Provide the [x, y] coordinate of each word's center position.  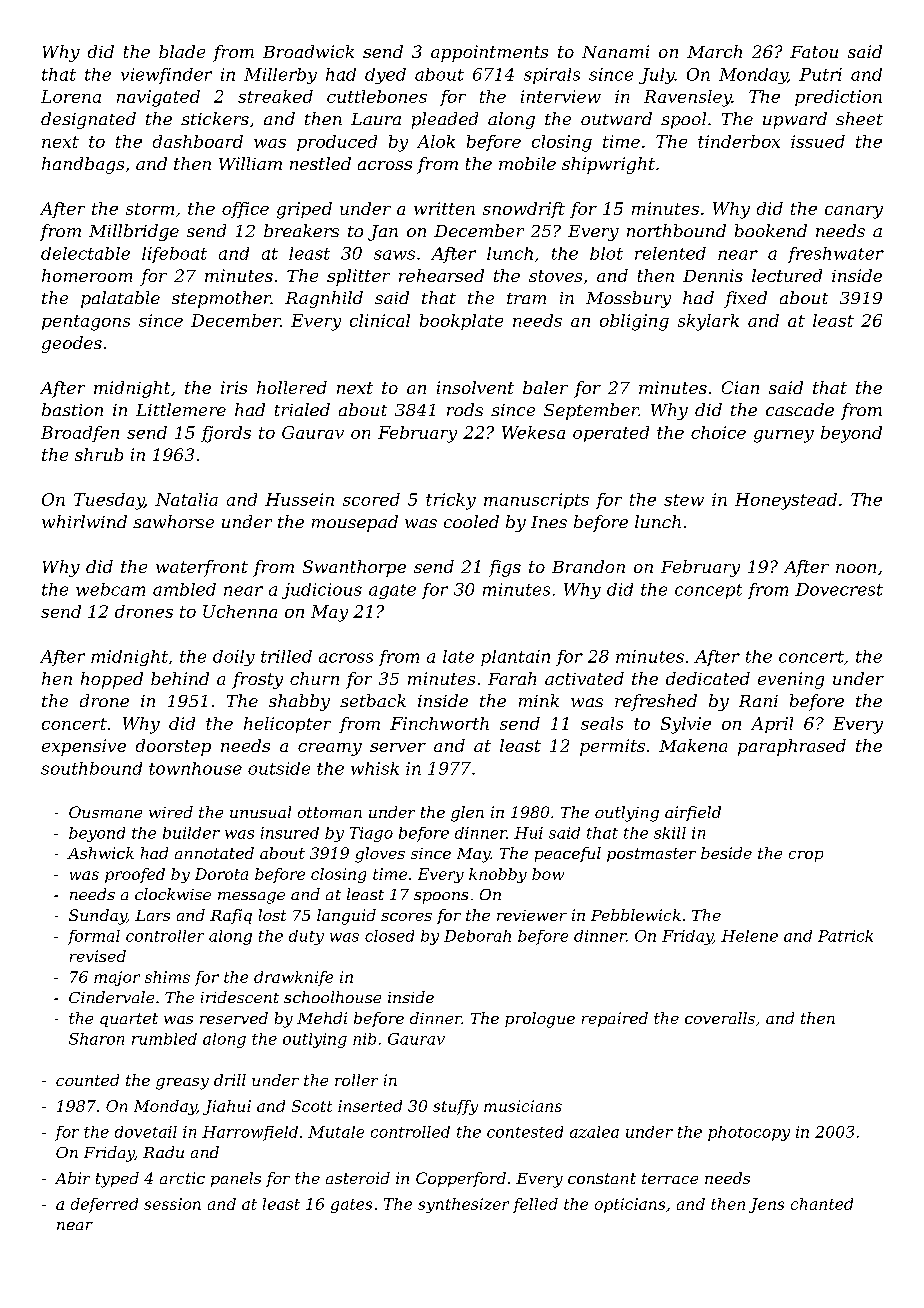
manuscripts [536, 501]
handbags [83, 165]
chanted [822, 1204]
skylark [708, 322]
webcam [110, 589]
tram [526, 298]
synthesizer [463, 1205]
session [172, 1204]
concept [708, 591]
